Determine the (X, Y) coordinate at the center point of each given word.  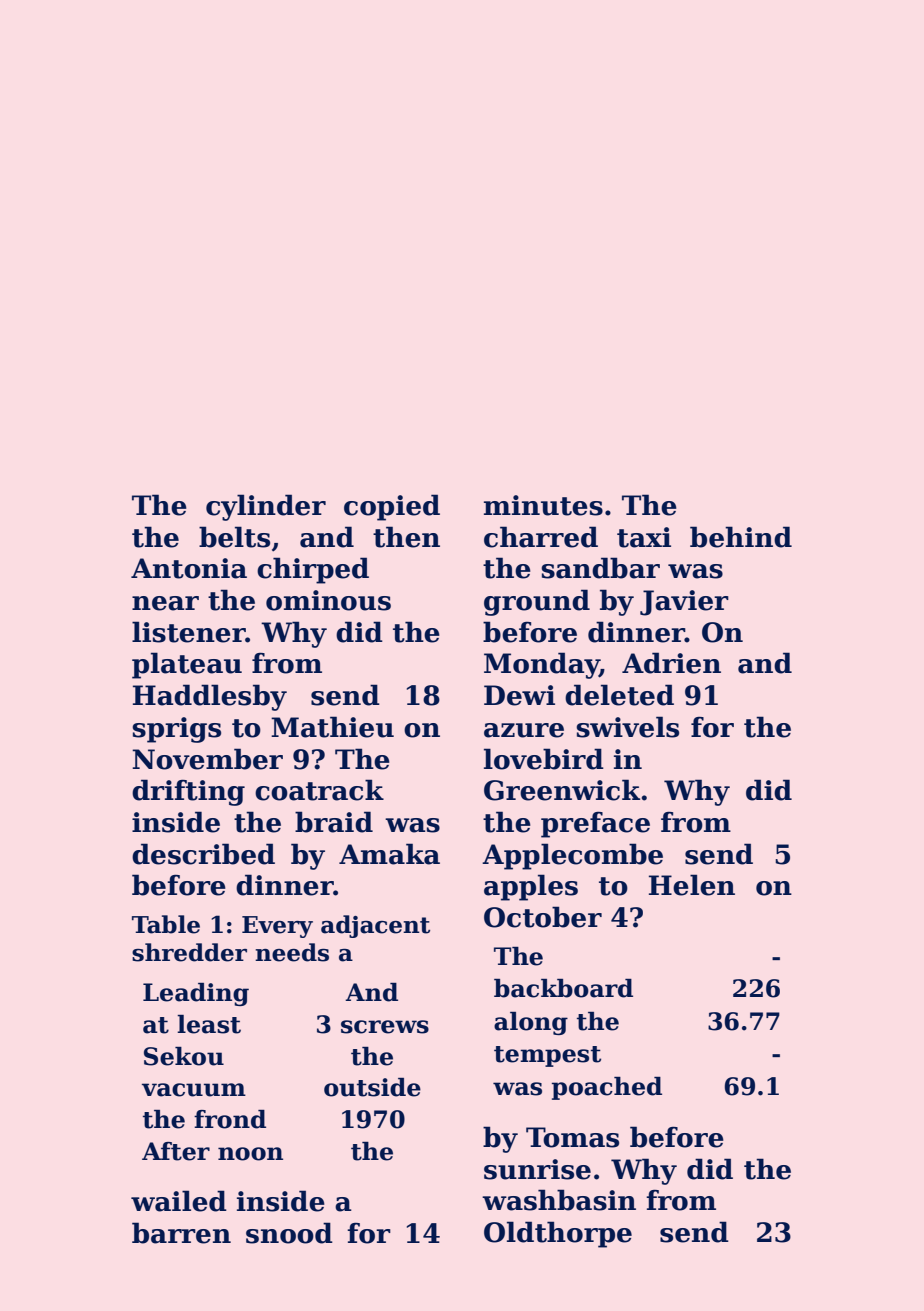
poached (607, 1088)
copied (392, 507)
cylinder (266, 507)
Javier (684, 603)
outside (372, 1087)
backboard (563, 988)
